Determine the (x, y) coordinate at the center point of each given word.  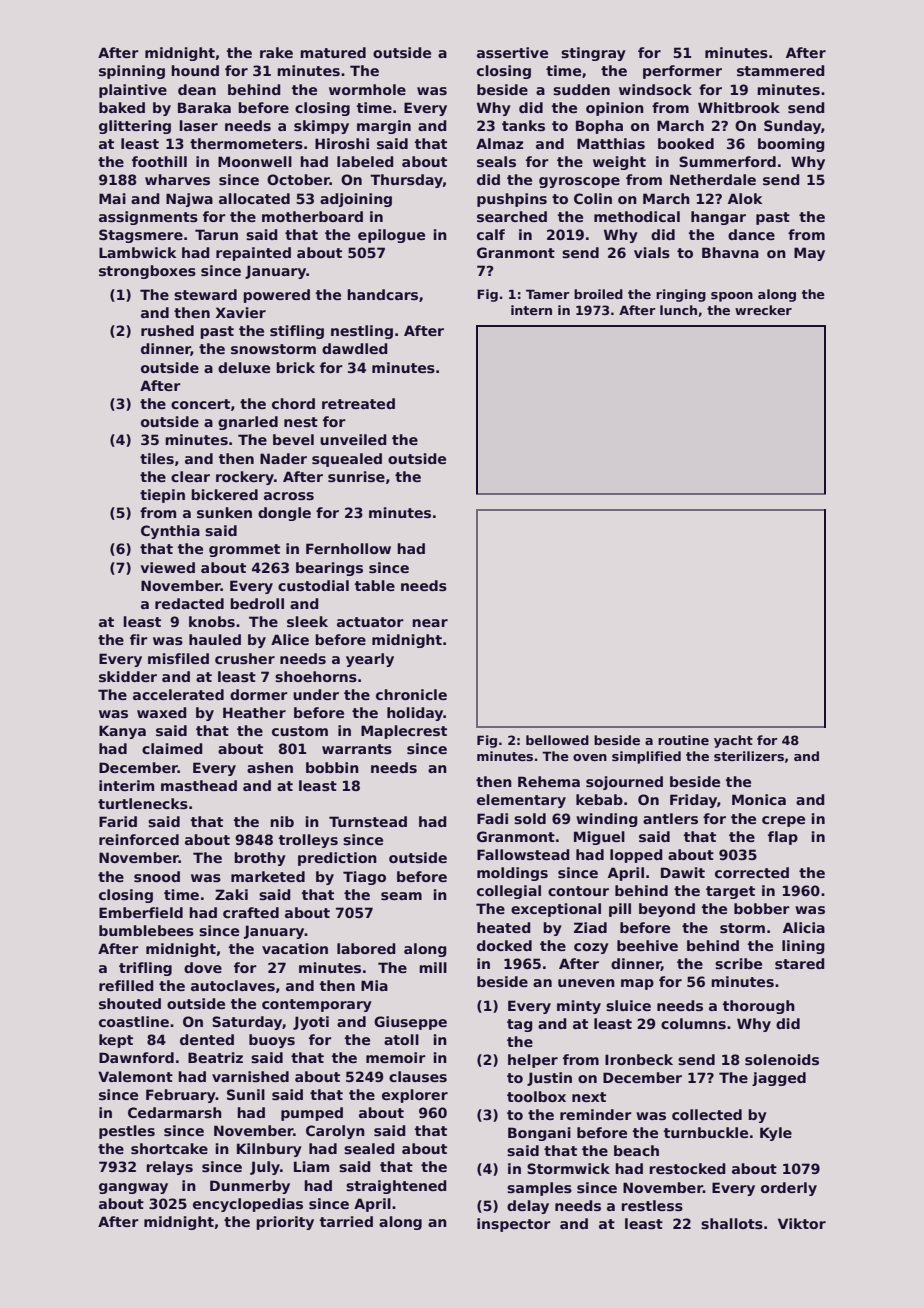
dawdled (355, 348)
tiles (157, 458)
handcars (382, 294)
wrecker (763, 310)
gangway (133, 1188)
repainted (253, 254)
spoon (732, 297)
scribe (738, 963)
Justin (549, 1079)
